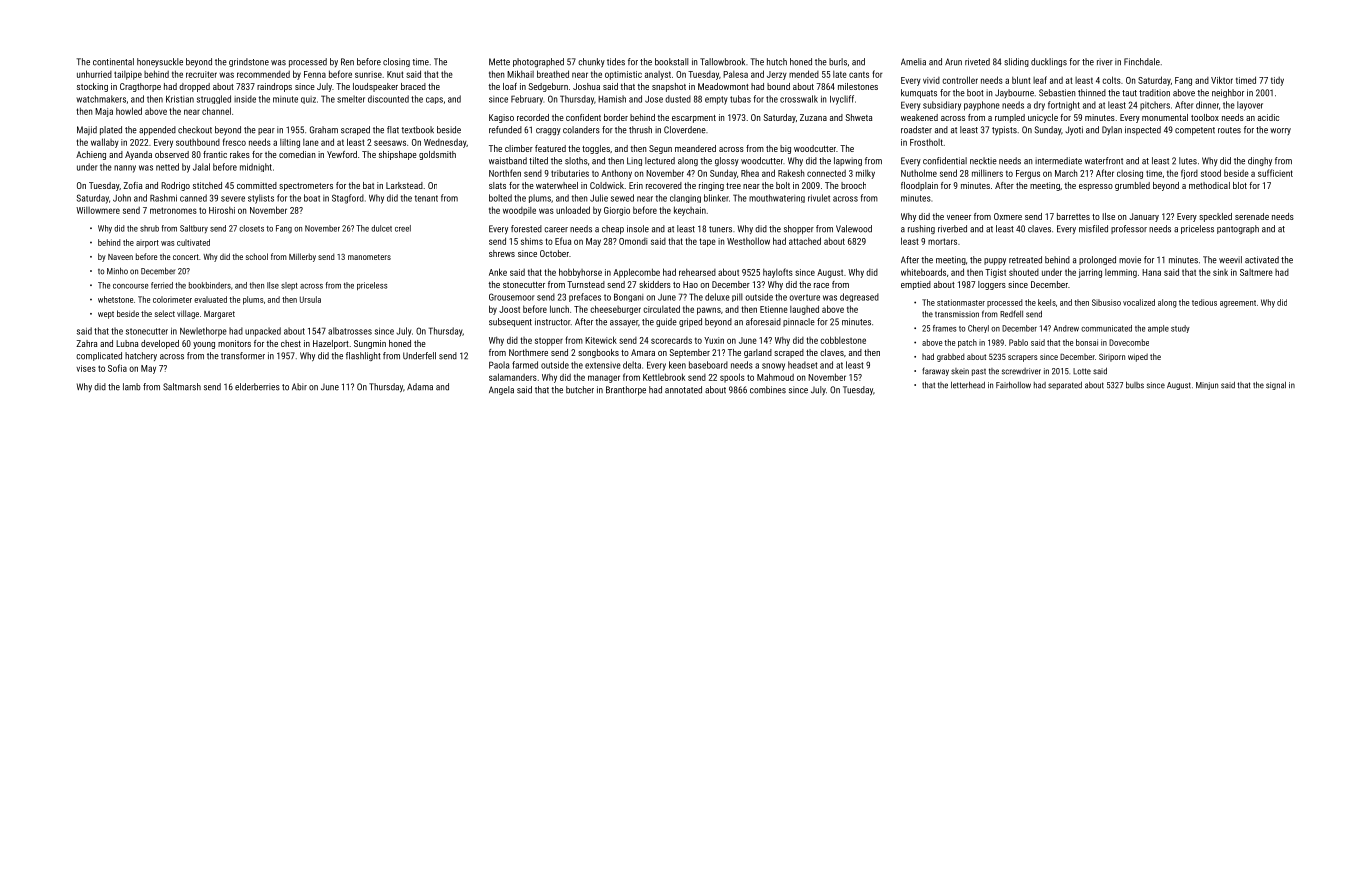 Image resolution: width=1372 pixels, height=887 pixels. What do you see at coordinates (672, 62) in the screenshot?
I see `bookstall` at bounding box center [672, 62].
